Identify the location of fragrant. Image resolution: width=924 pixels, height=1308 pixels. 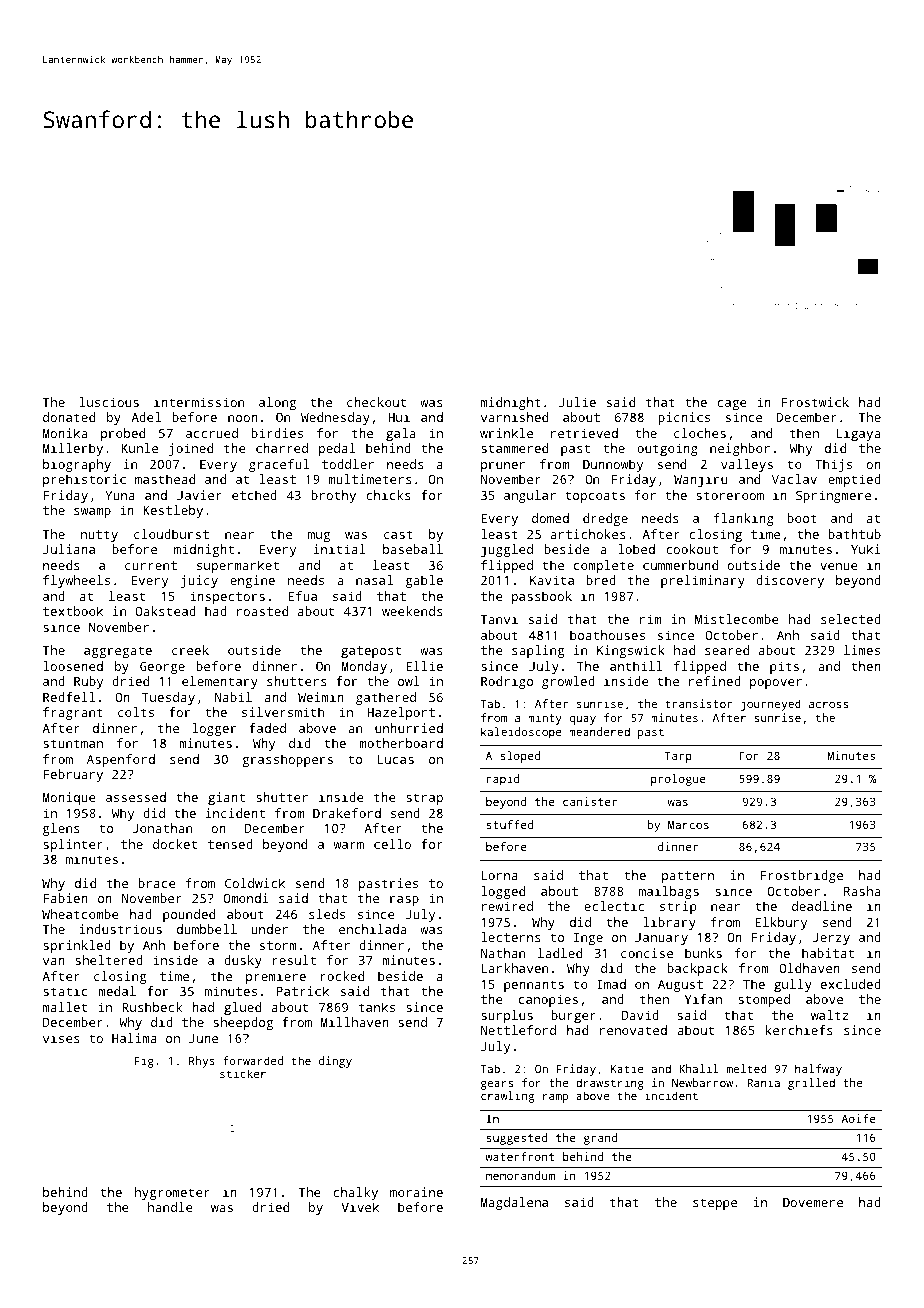
(73, 713).
